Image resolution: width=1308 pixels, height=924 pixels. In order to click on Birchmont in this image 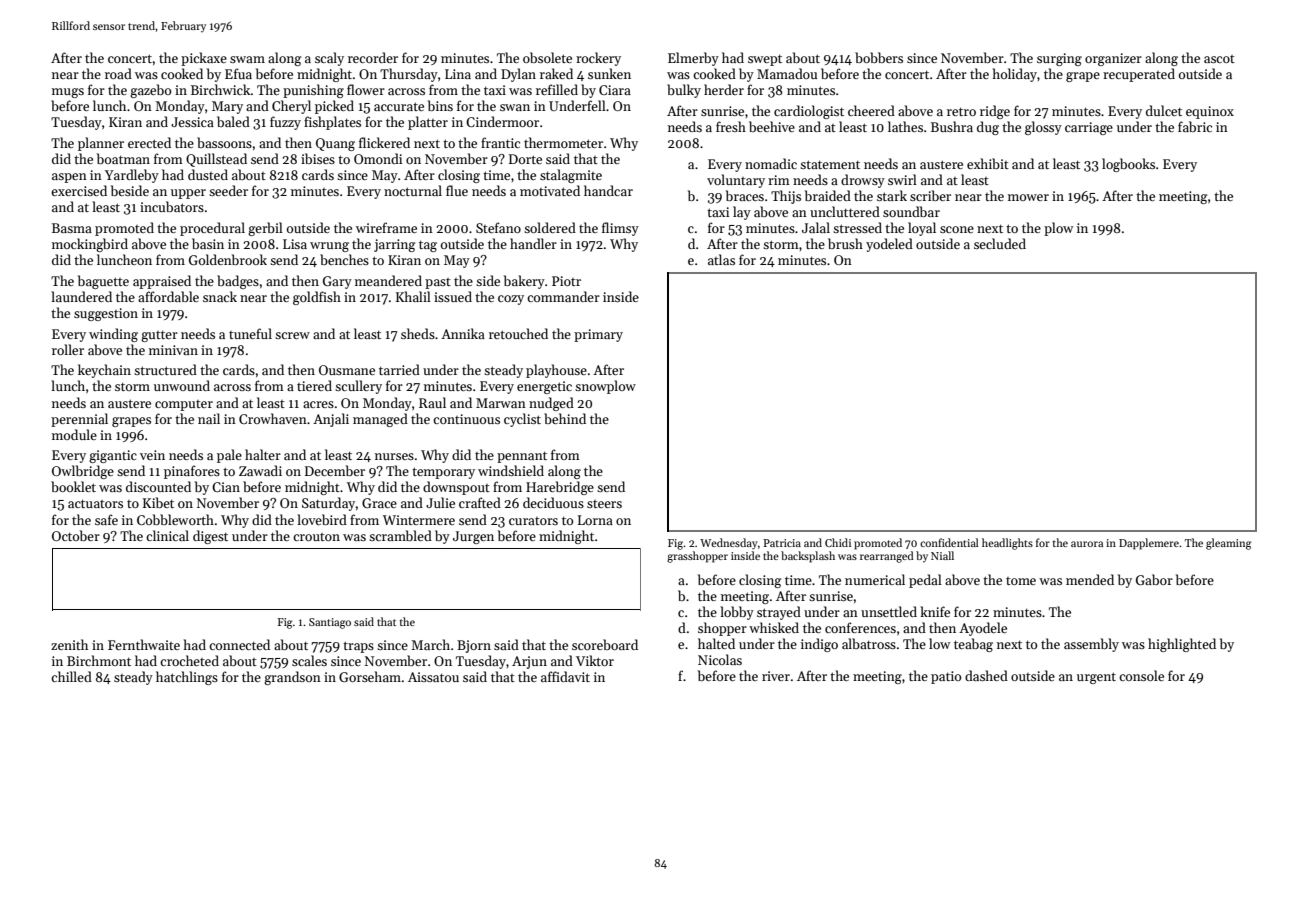, I will do `click(99, 660)`.
